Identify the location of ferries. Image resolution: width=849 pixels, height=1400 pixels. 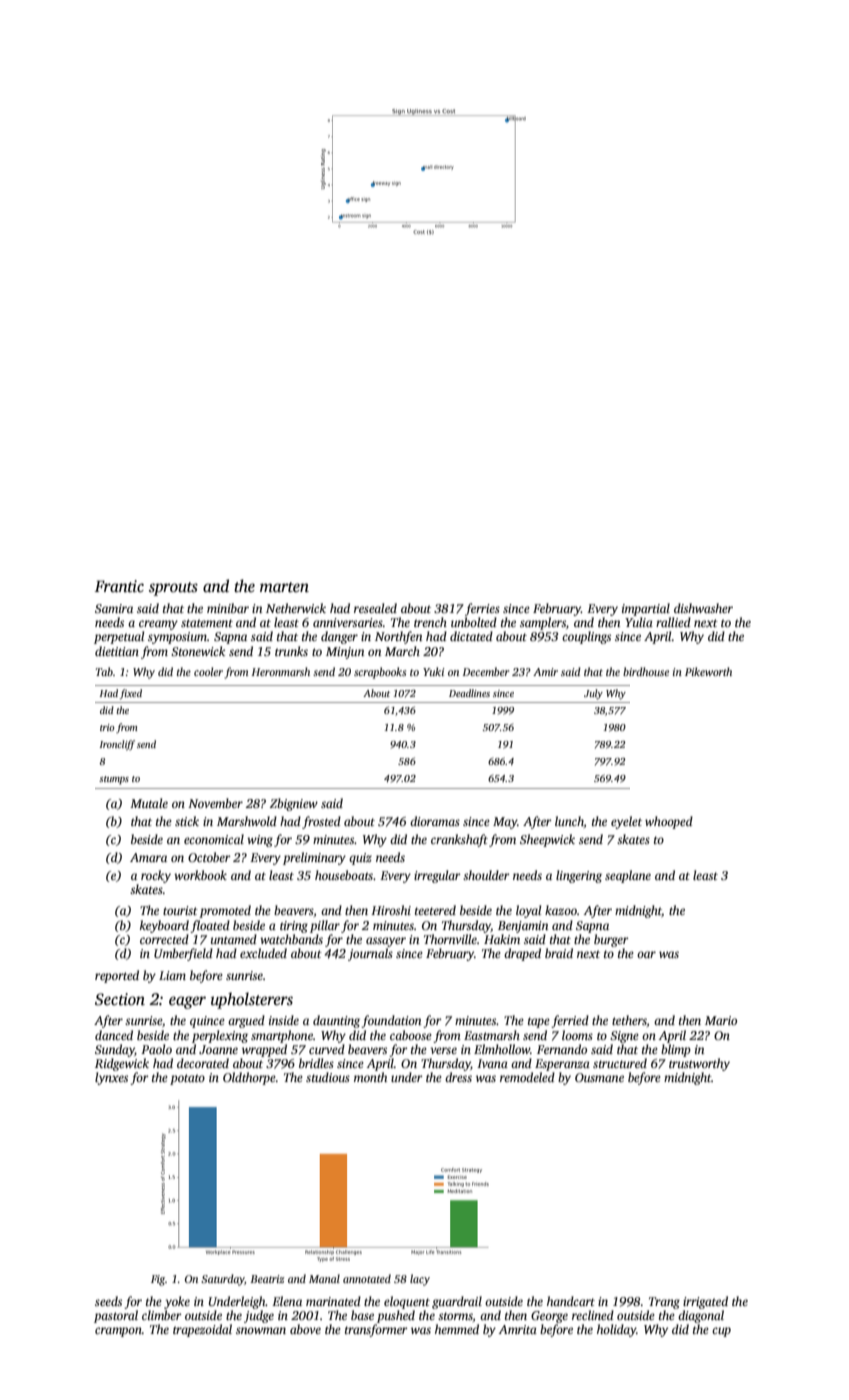
(482, 609).
